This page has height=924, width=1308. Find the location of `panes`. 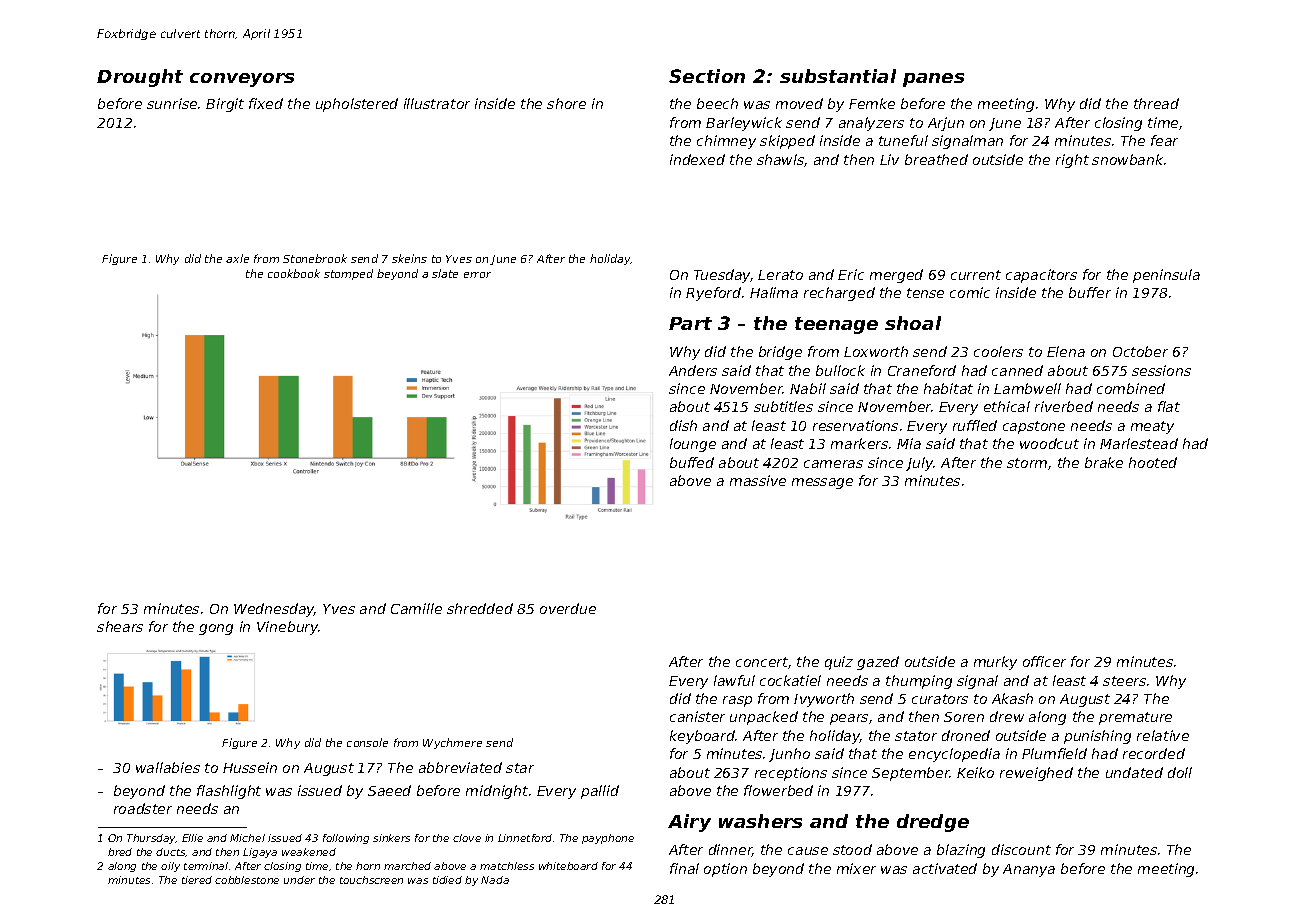

panes is located at coordinates (933, 80).
